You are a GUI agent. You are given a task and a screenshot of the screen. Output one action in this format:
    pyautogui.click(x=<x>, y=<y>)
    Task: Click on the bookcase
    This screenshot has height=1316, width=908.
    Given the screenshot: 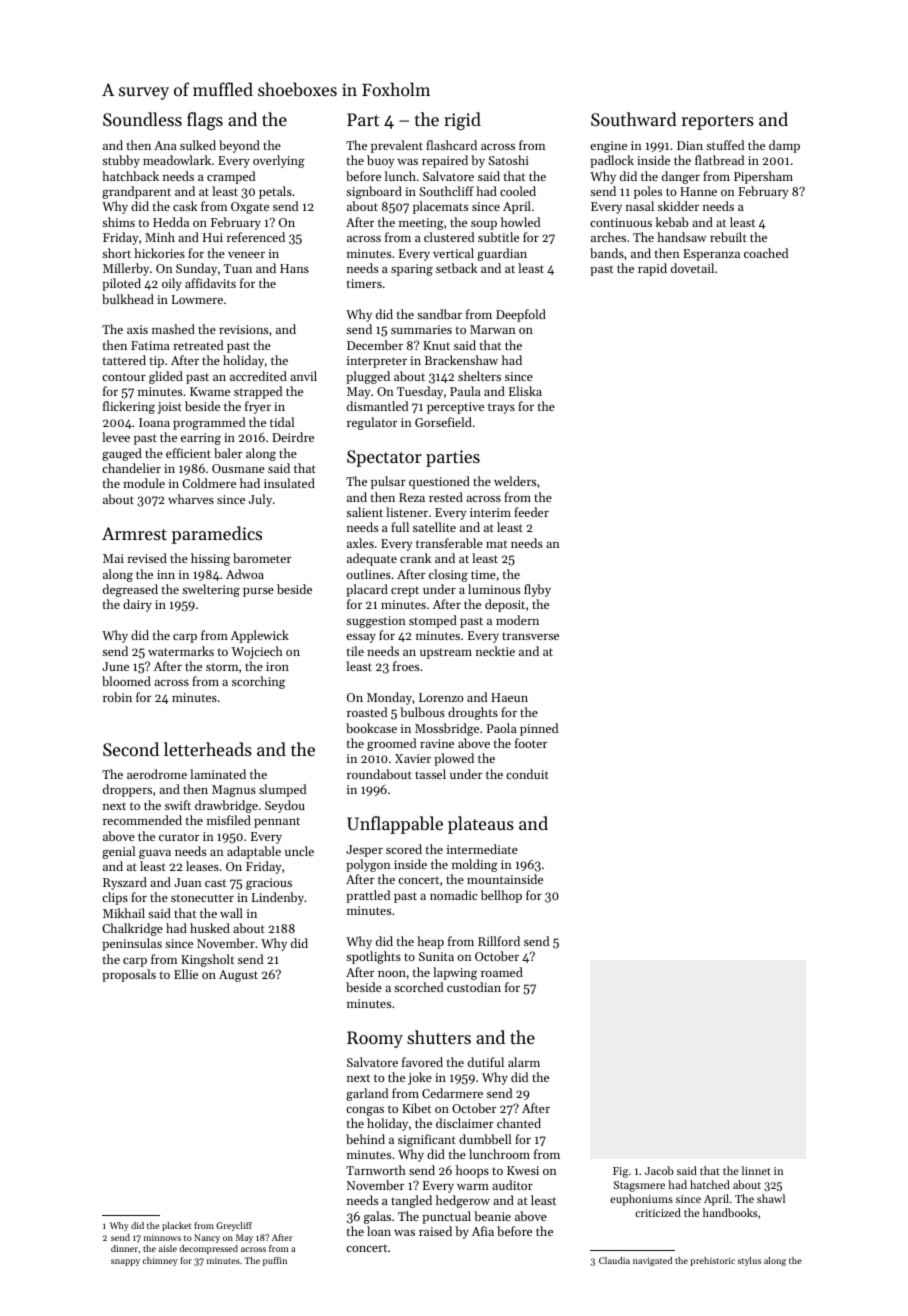 What is the action you would take?
    pyautogui.click(x=371, y=728)
